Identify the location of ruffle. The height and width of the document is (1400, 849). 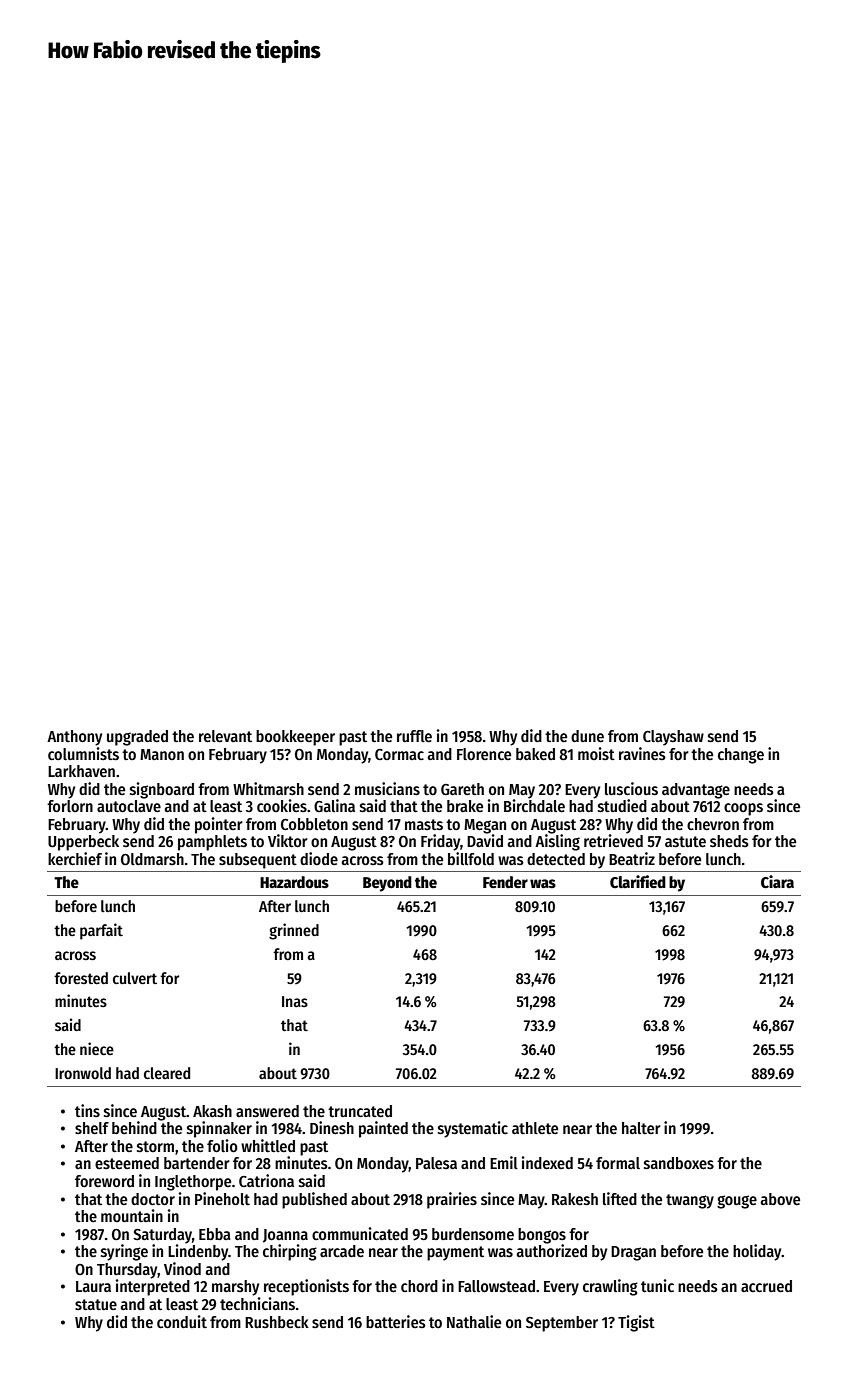
(414, 736).
